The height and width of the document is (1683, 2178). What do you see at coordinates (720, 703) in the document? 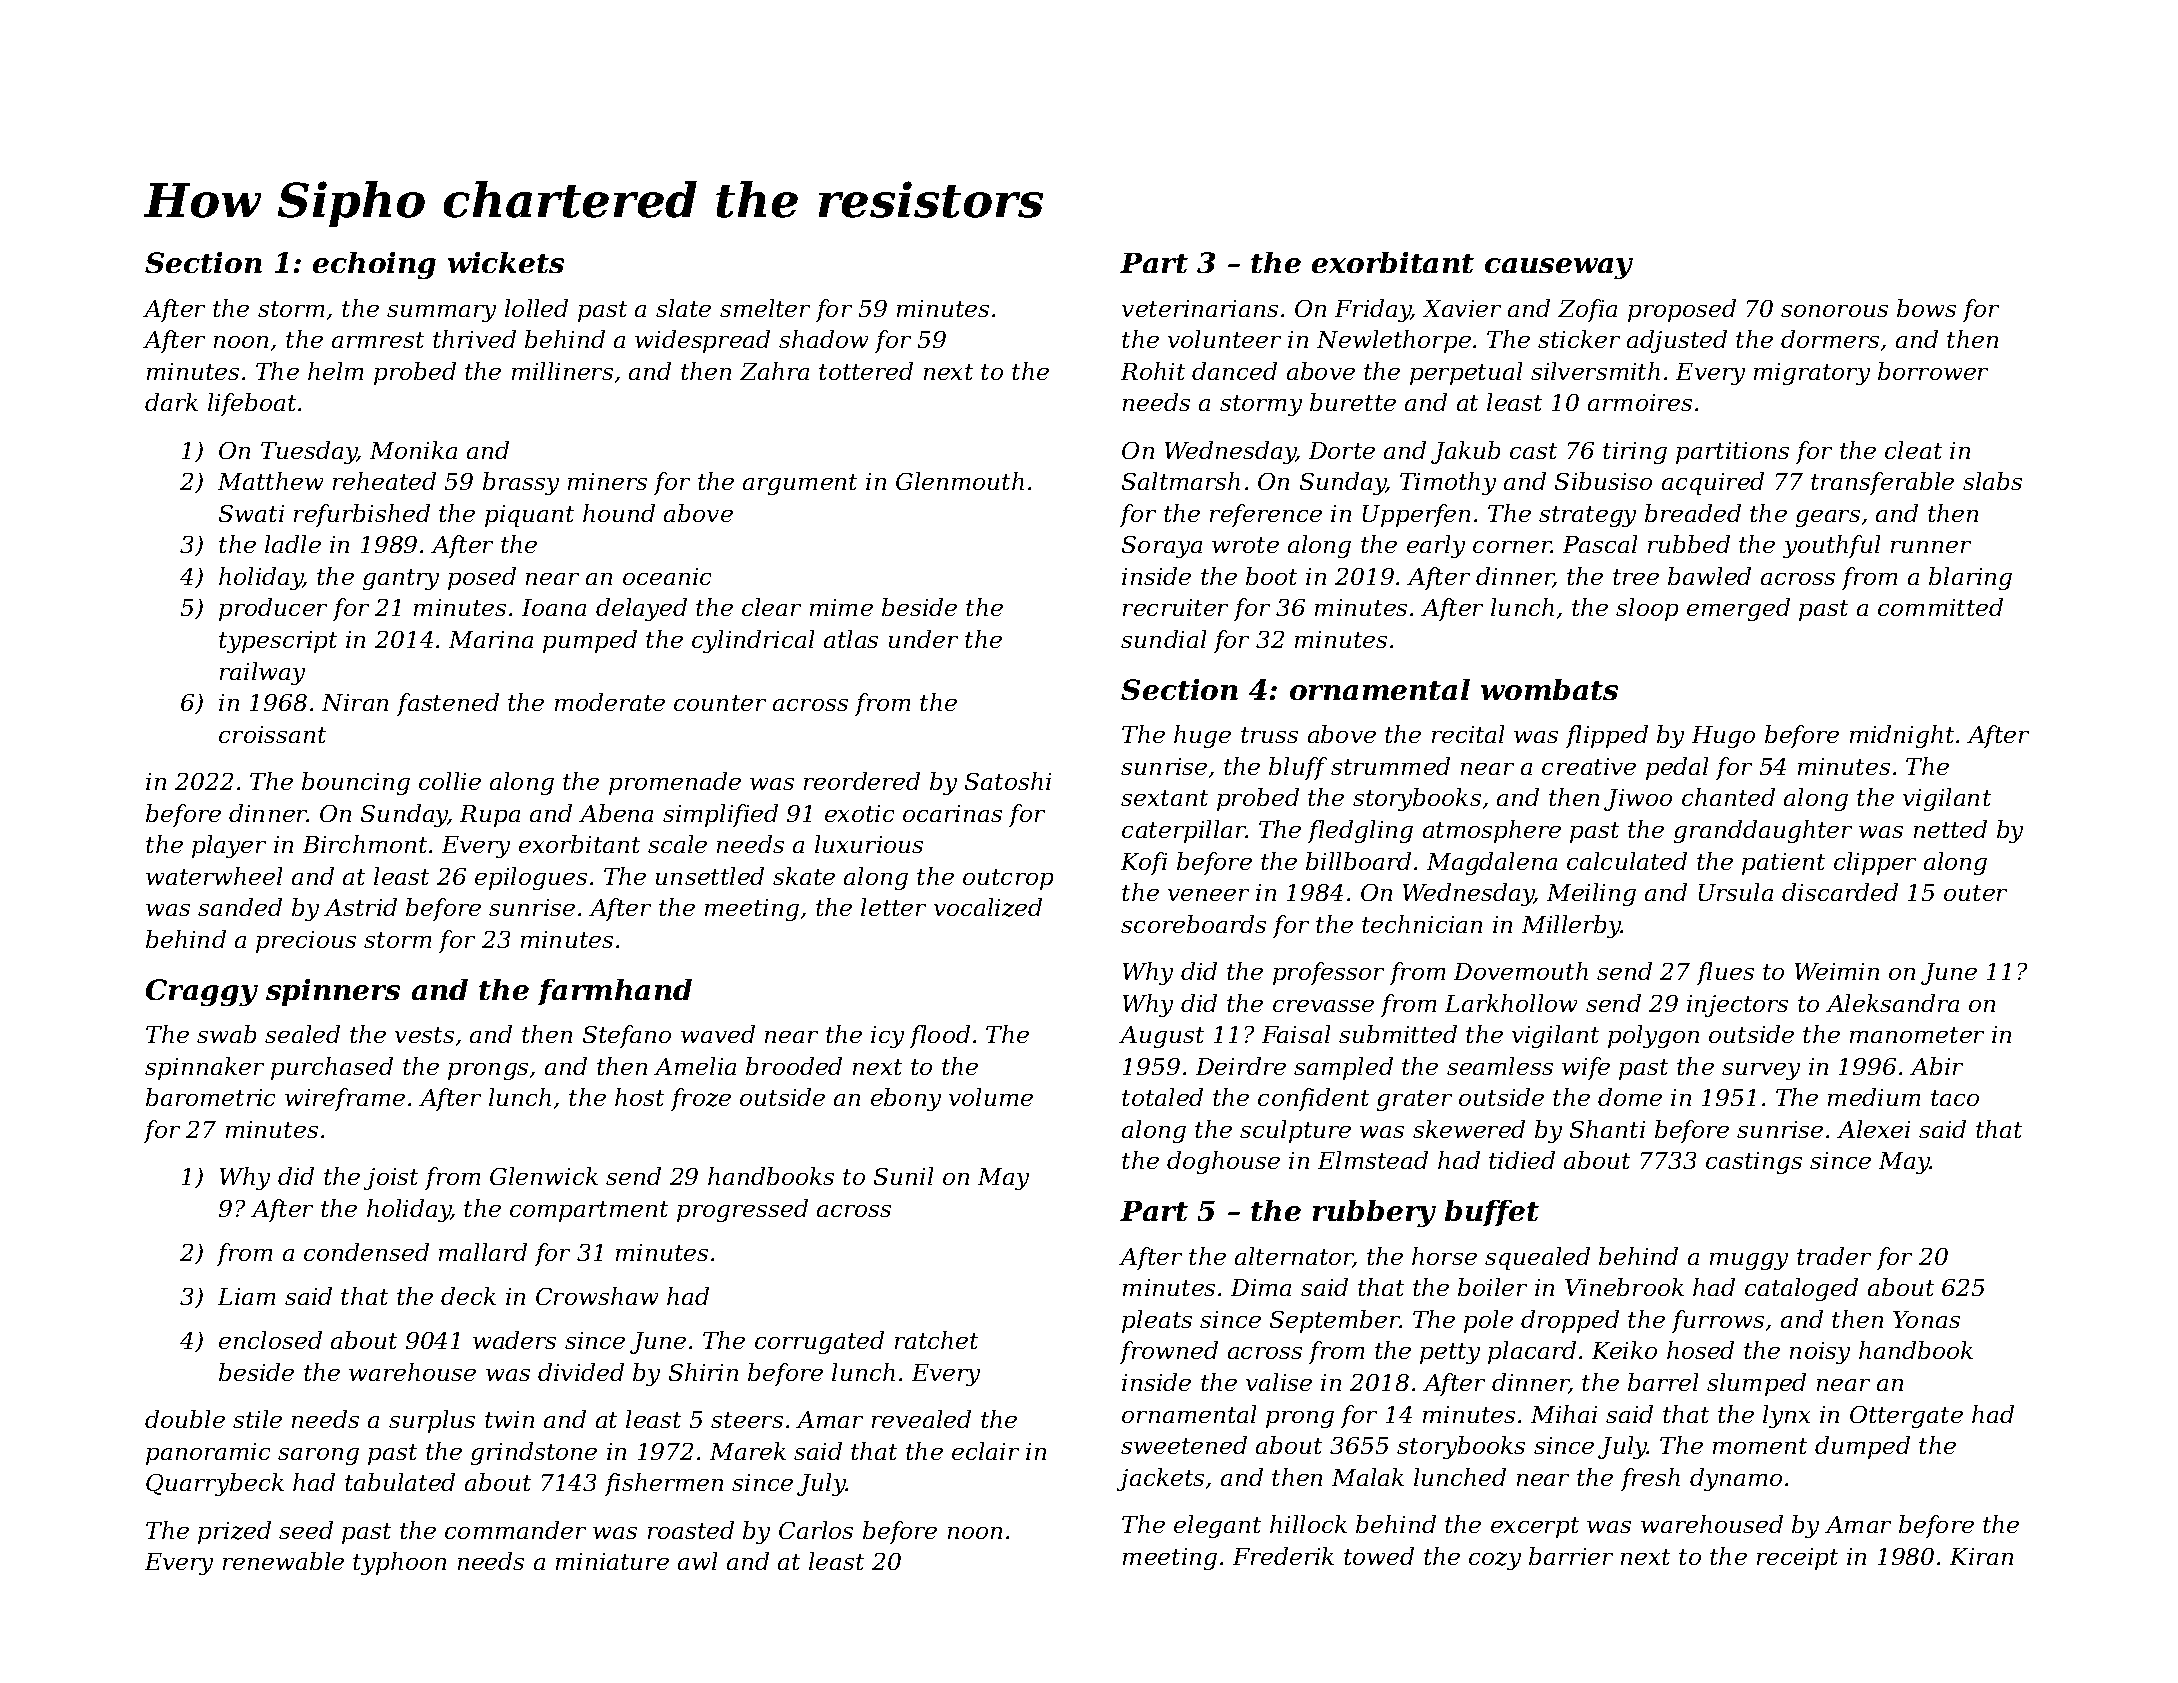
I see `counter` at bounding box center [720, 703].
